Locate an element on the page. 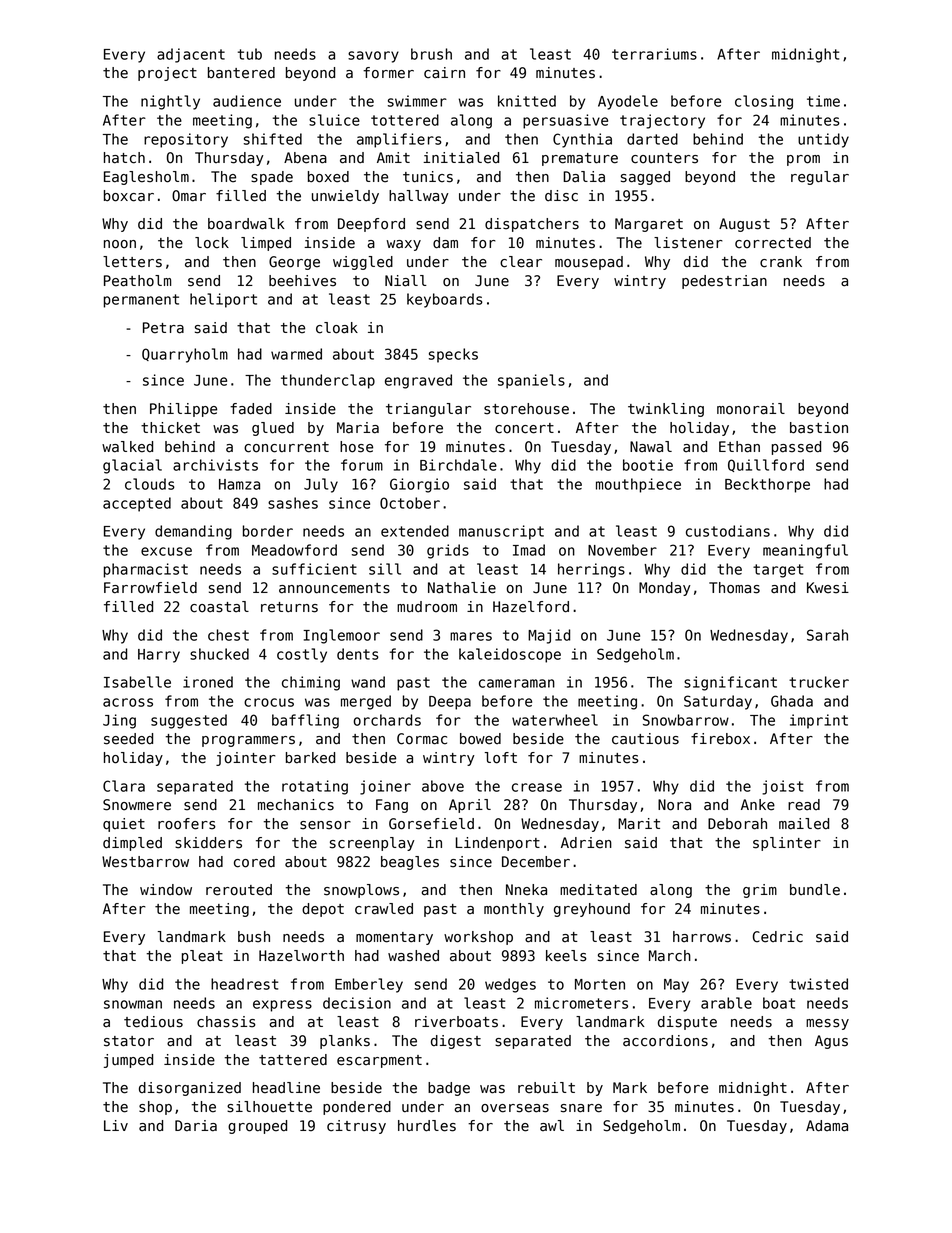 Image resolution: width=952 pixels, height=1233 pixels. Liv is located at coordinates (116, 1125).
